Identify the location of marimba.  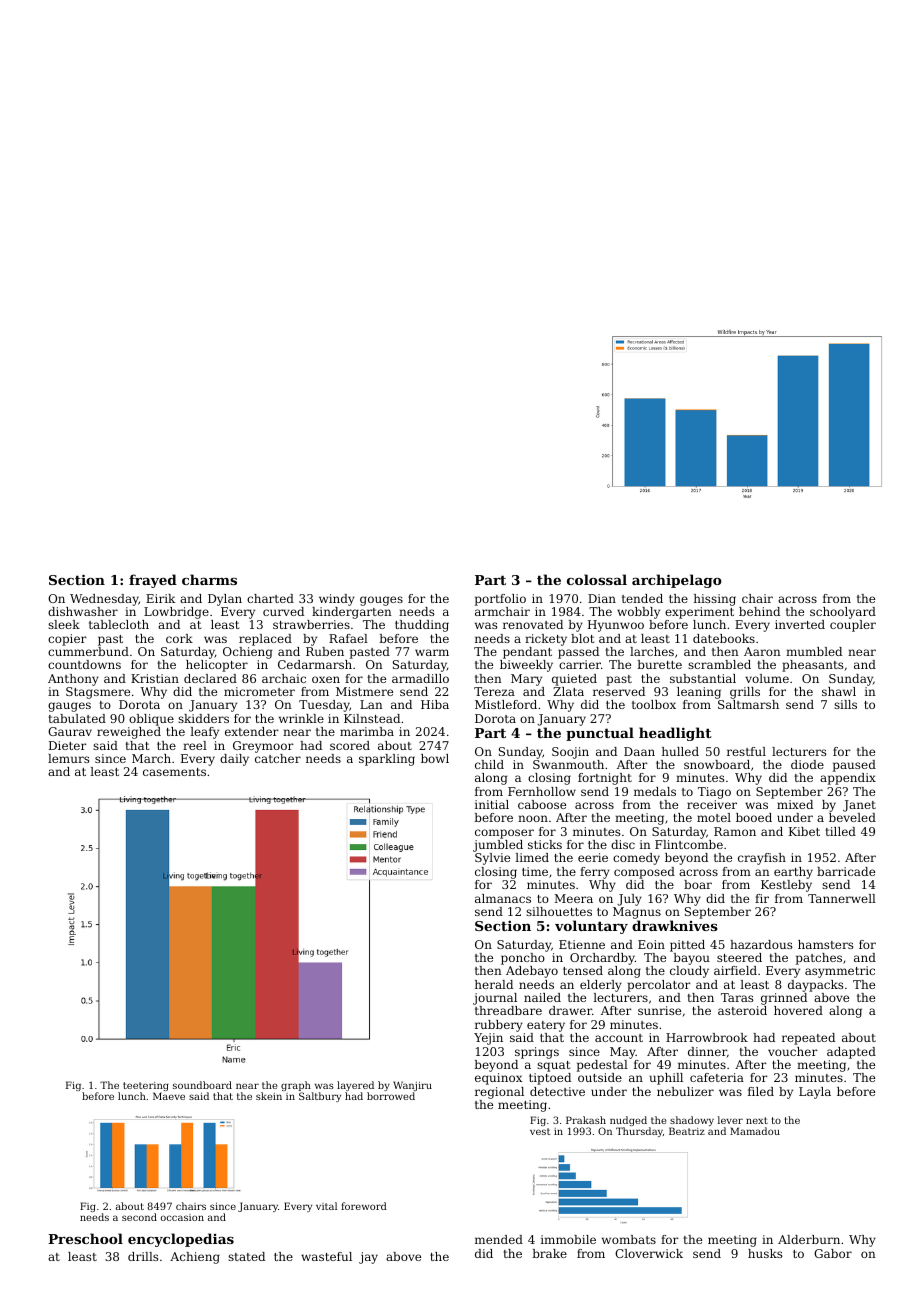
(367, 731).
